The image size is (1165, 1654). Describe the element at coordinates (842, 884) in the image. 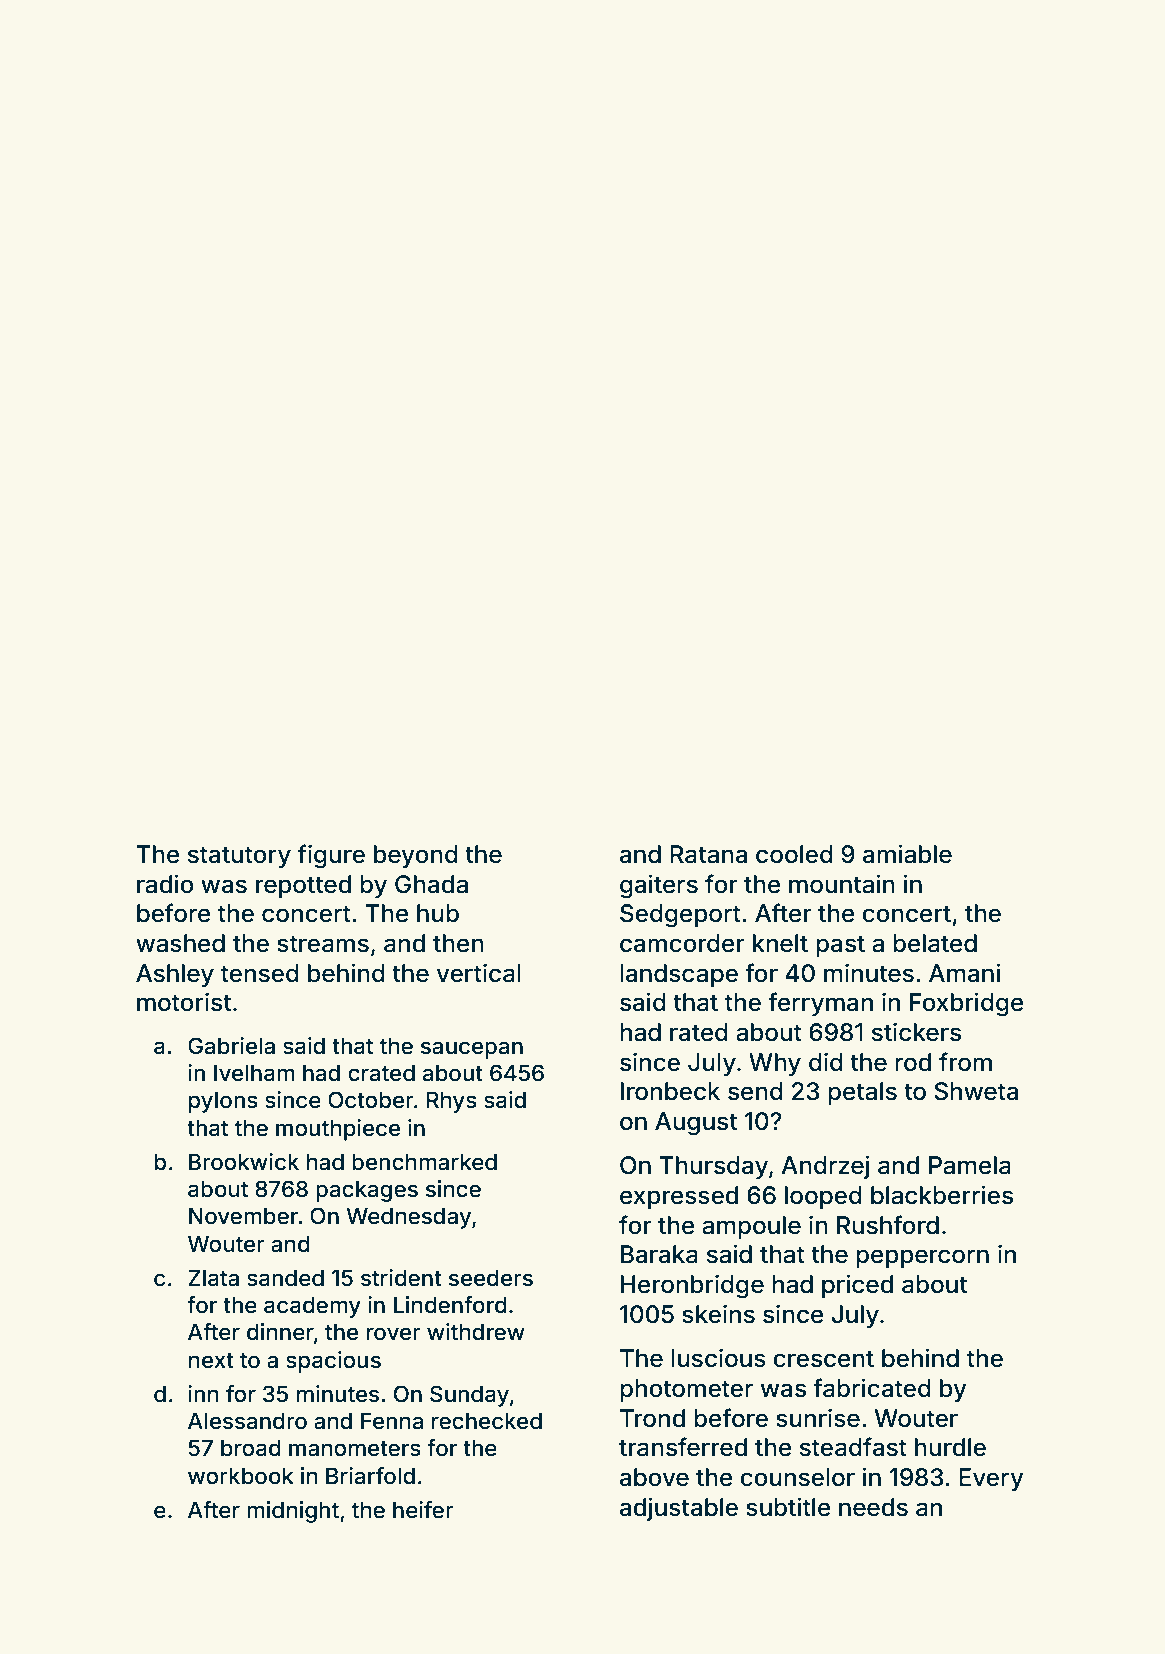

I see `mountain` at that location.
